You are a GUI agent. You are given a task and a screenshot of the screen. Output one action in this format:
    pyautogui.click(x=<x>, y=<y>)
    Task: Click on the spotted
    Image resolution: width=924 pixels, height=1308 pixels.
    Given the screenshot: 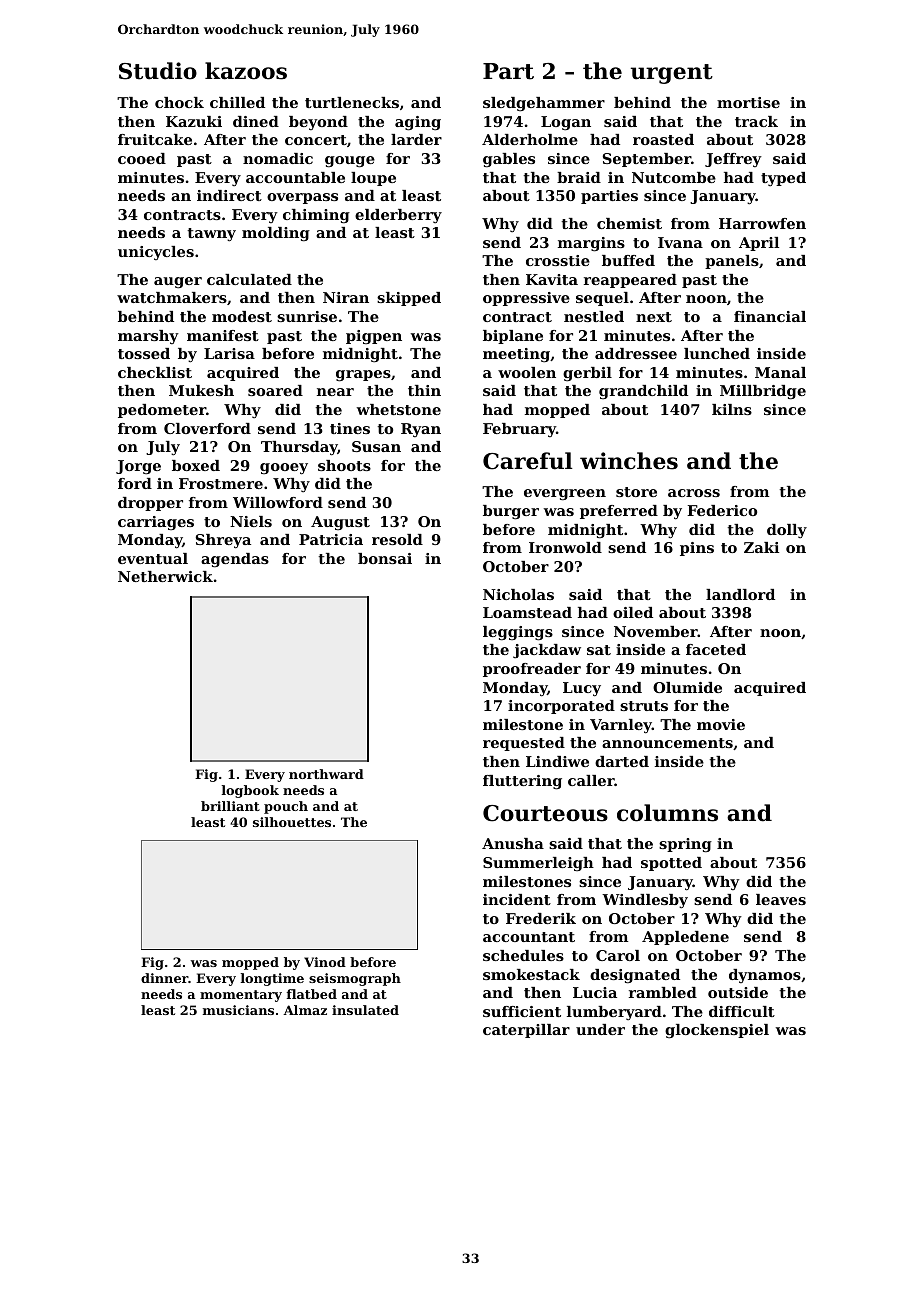 What is the action you would take?
    pyautogui.click(x=671, y=864)
